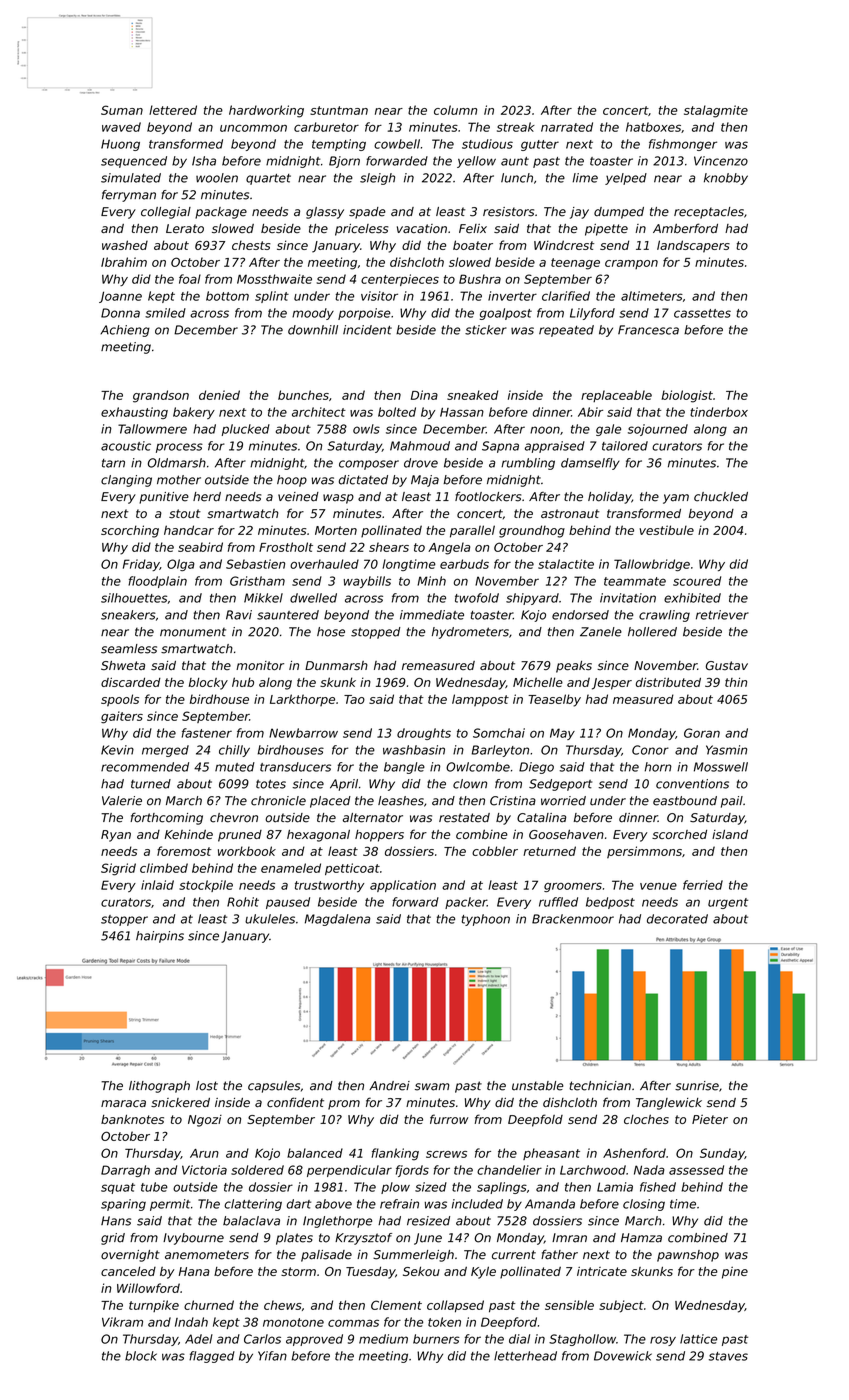 Image resolution: width=849 pixels, height=1400 pixels. Describe the element at coordinates (353, 1323) in the screenshot. I see `commas` at that location.
